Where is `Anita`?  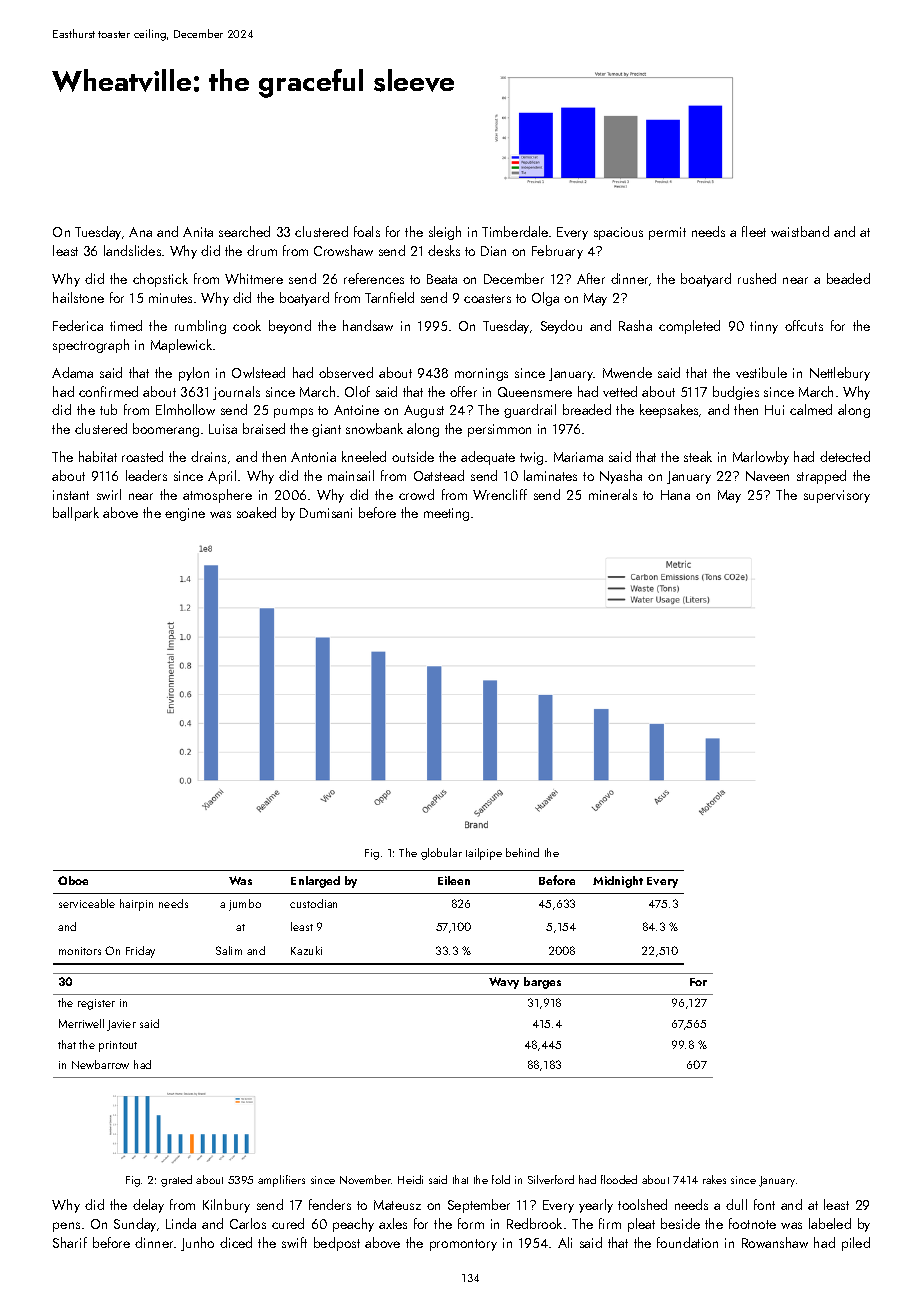 Anita is located at coordinates (198, 232).
